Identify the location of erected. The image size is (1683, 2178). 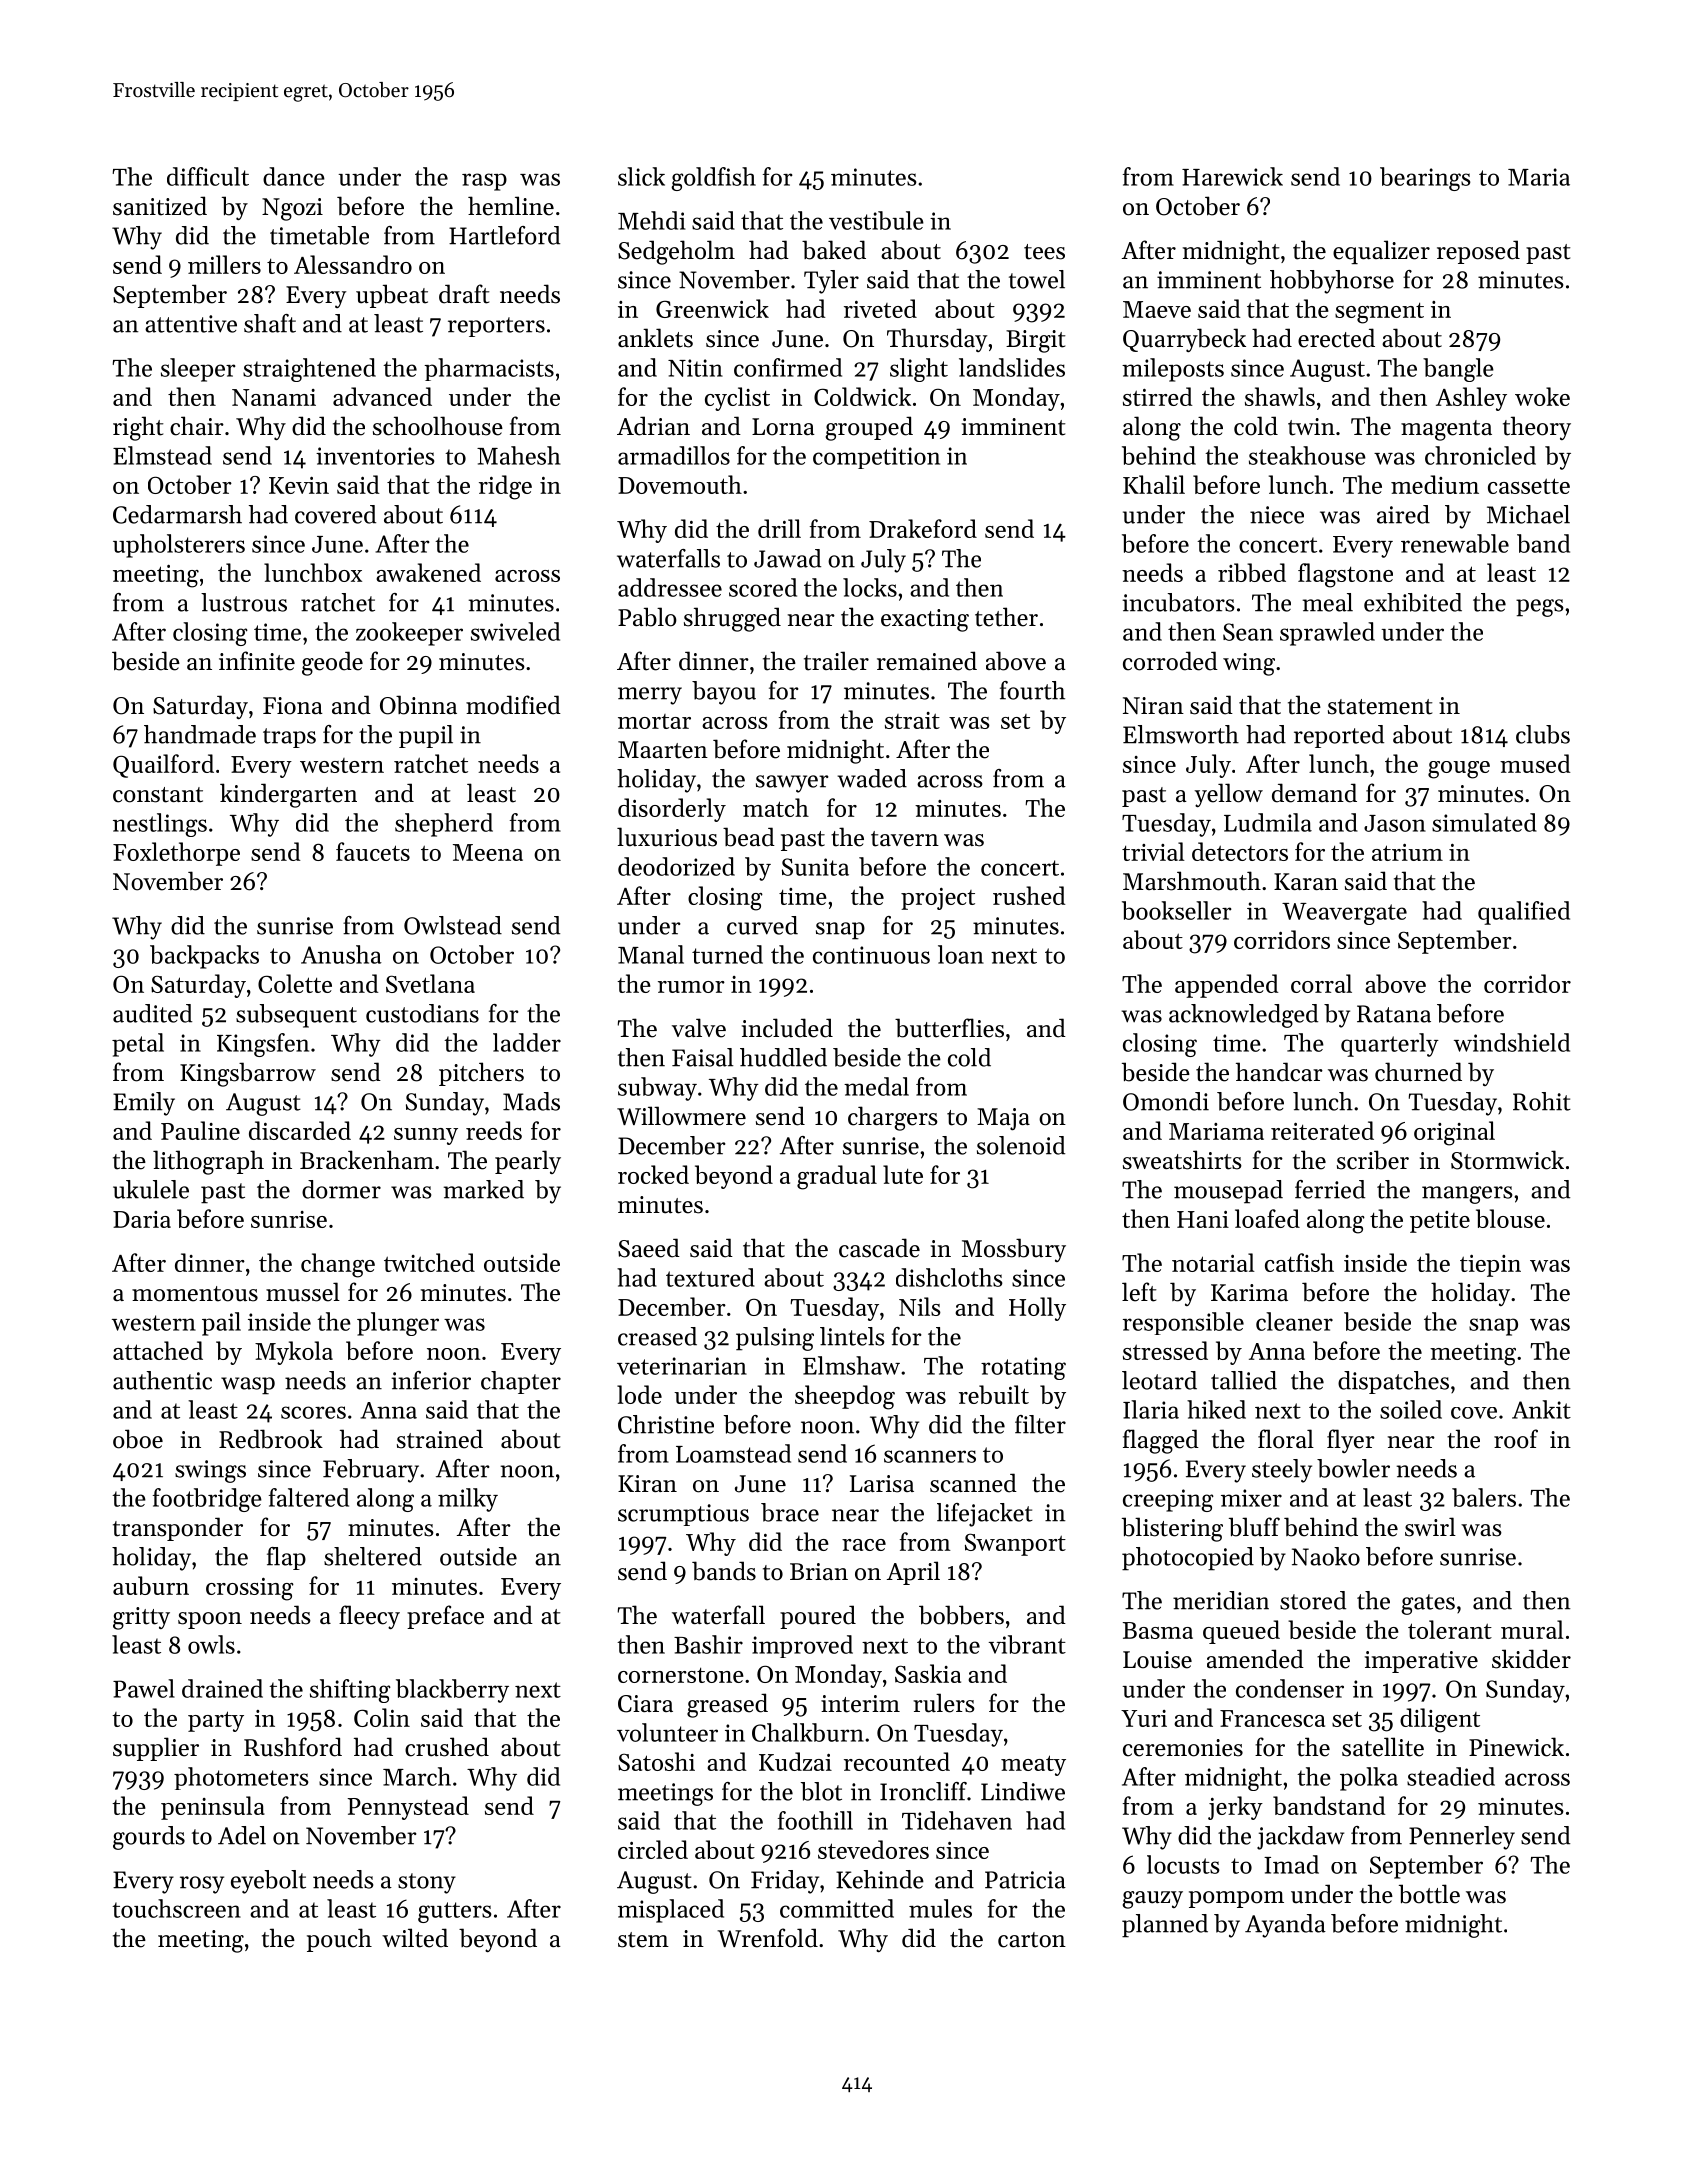
(1336, 338).
